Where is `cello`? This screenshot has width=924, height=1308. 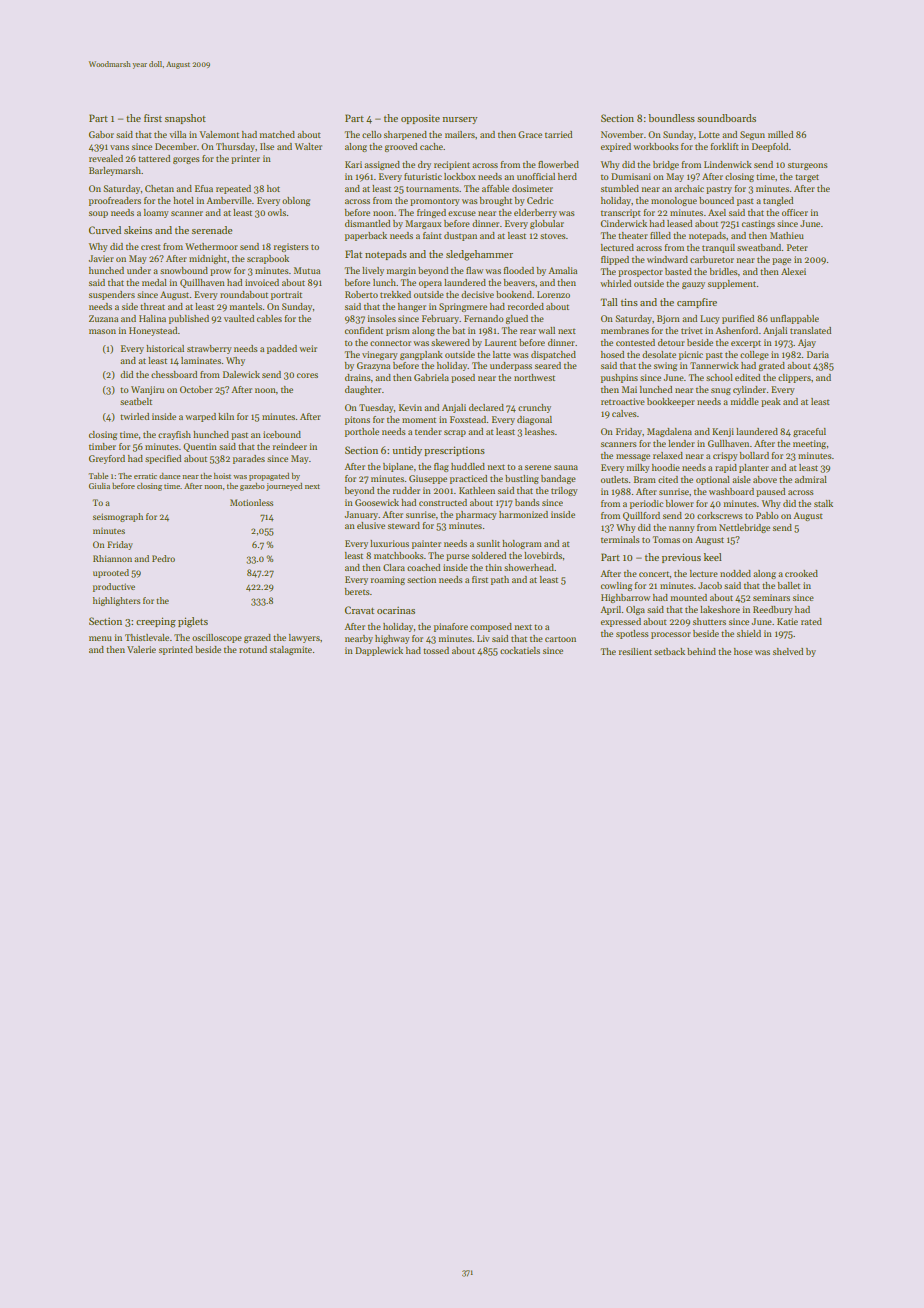
cello is located at coordinates (372, 134).
